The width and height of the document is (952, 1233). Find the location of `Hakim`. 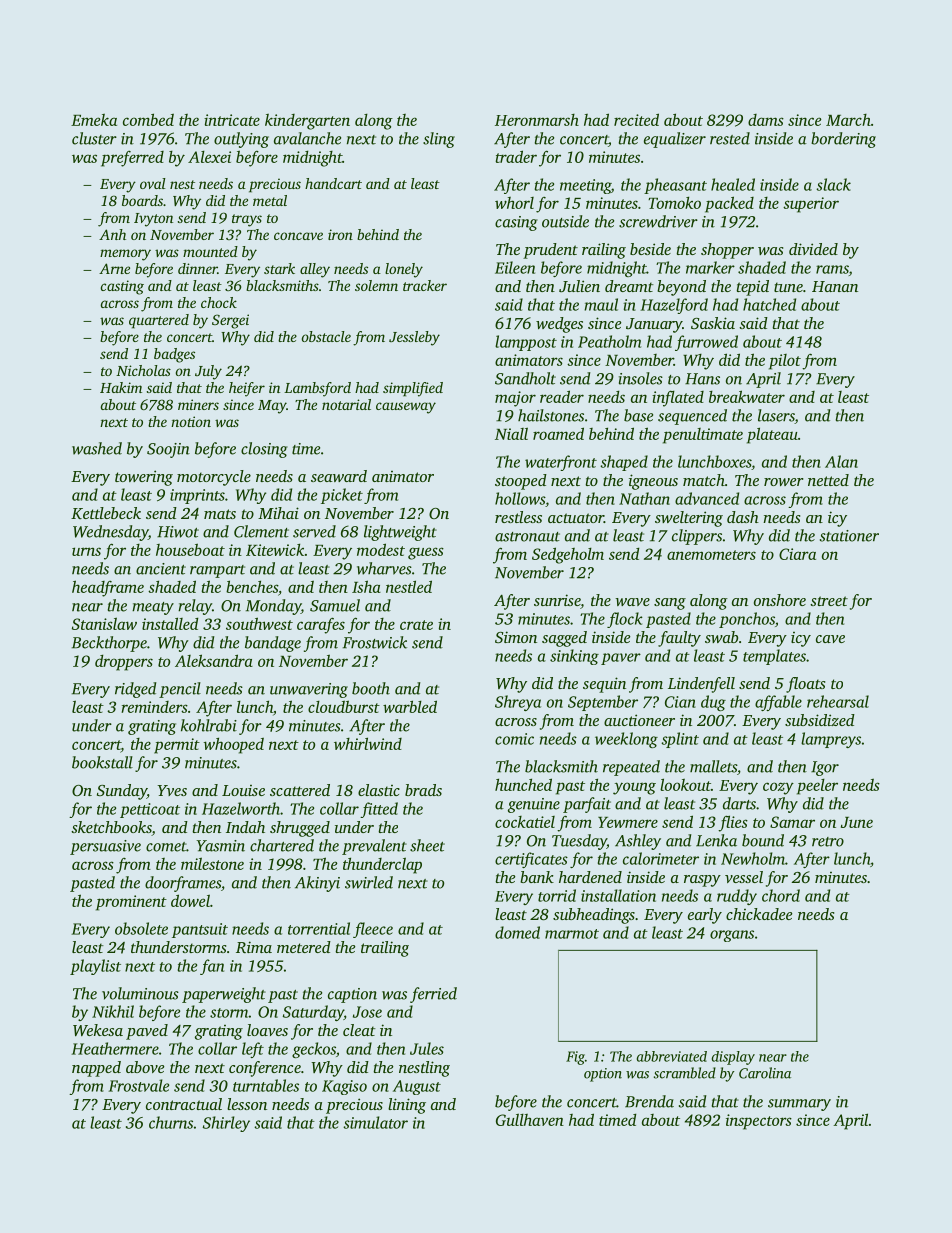

Hakim is located at coordinates (121, 387).
